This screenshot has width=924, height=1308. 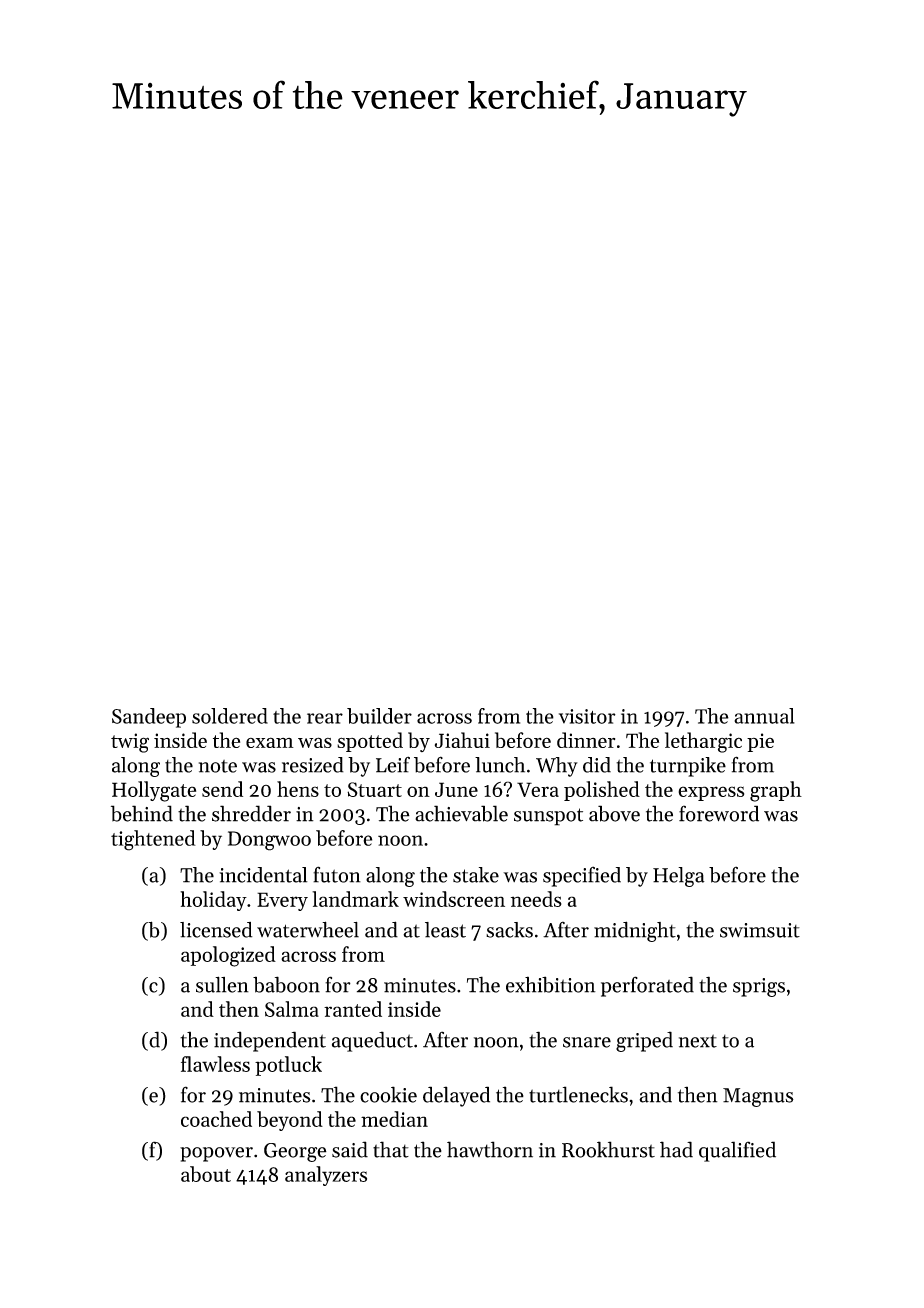 I want to click on foreword, so click(x=719, y=813).
